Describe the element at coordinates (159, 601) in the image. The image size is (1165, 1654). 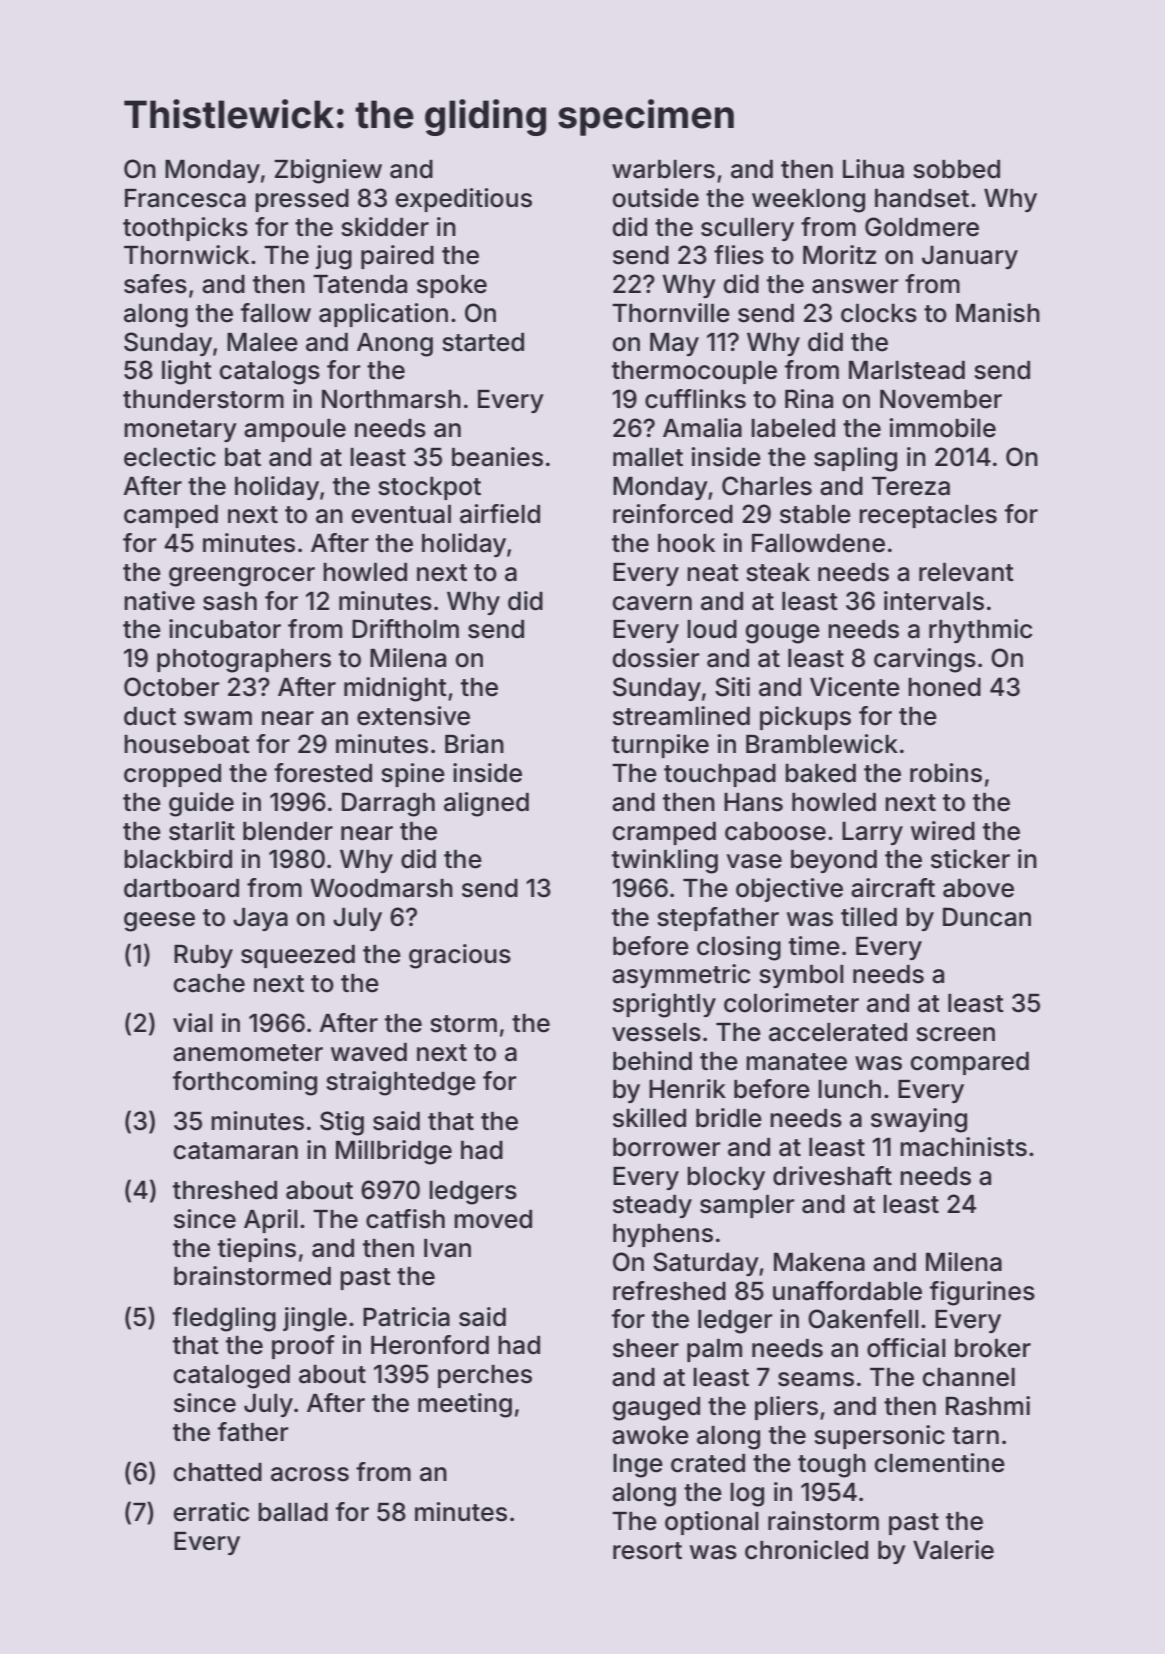
I see `native` at that location.
